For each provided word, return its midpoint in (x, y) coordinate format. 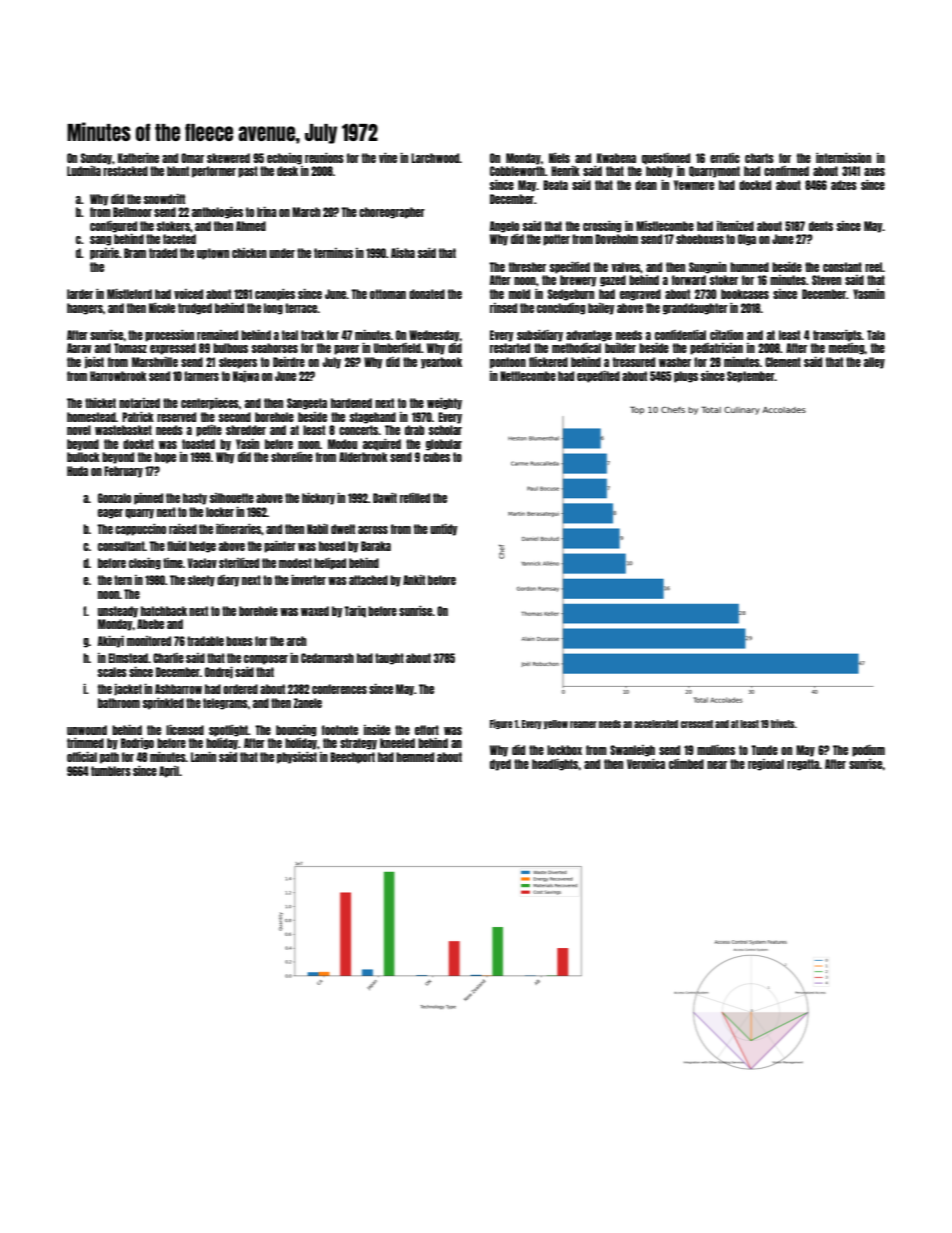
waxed (315, 611)
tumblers (111, 771)
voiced (188, 294)
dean (646, 185)
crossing (602, 227)
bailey (601, 309)
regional (766, 765)
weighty (444, 404)
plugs (686, 377)
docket (138, 444)
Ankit (414, 580)
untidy (444, 530)
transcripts (837, 336)
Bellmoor (132, 212)
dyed (500, 765)
